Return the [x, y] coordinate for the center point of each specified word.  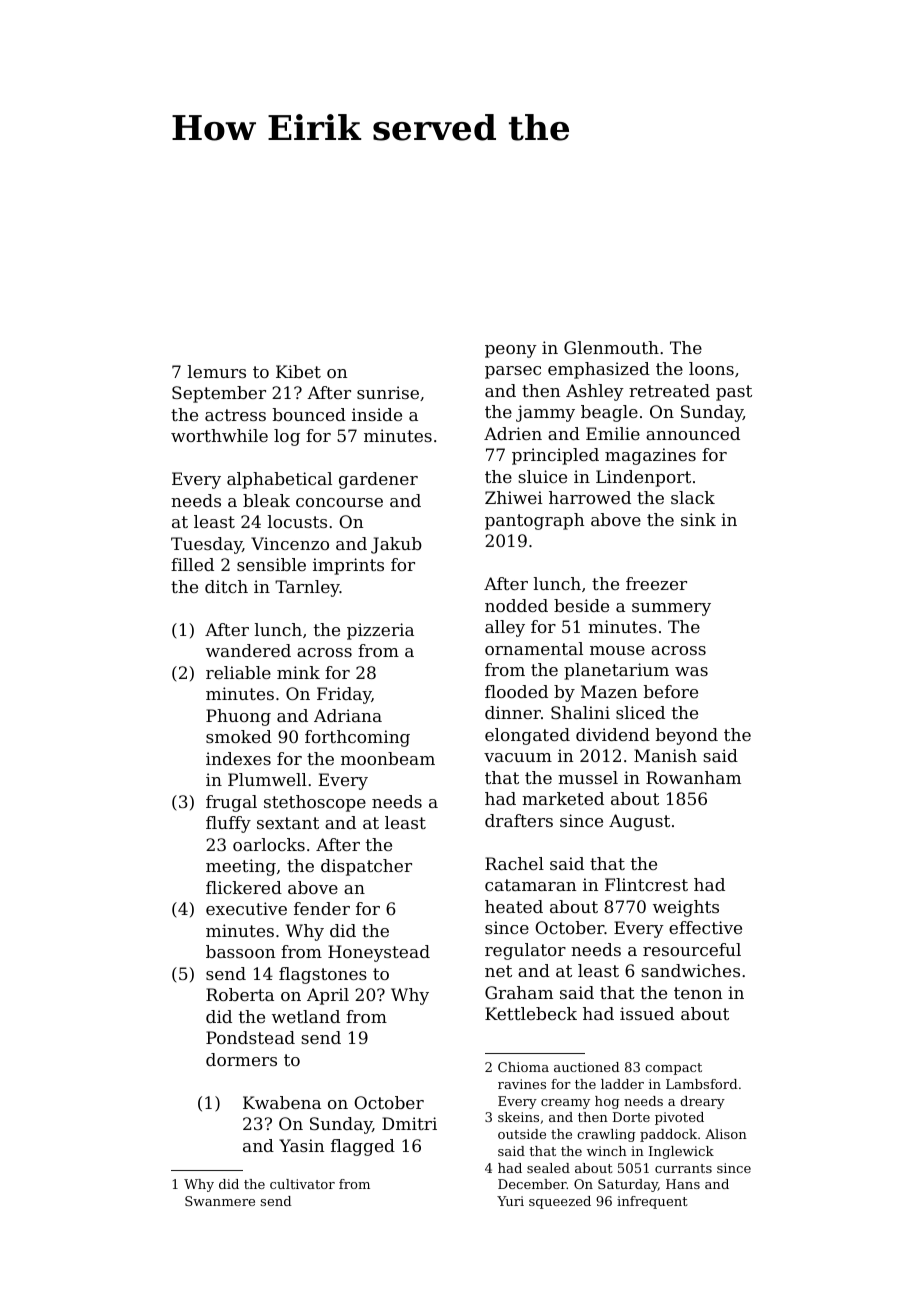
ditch [226, 586]
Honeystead [379, 953]
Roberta [240, 994]
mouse [617, 650]
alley [505, 628]
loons [711, 368]
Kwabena [282, 1102]
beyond [687, 736]
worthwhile [219, 435]
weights [686, 908]
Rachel [514, 863]
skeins [518, 1117]
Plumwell [267, 779]
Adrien [513, 433]
